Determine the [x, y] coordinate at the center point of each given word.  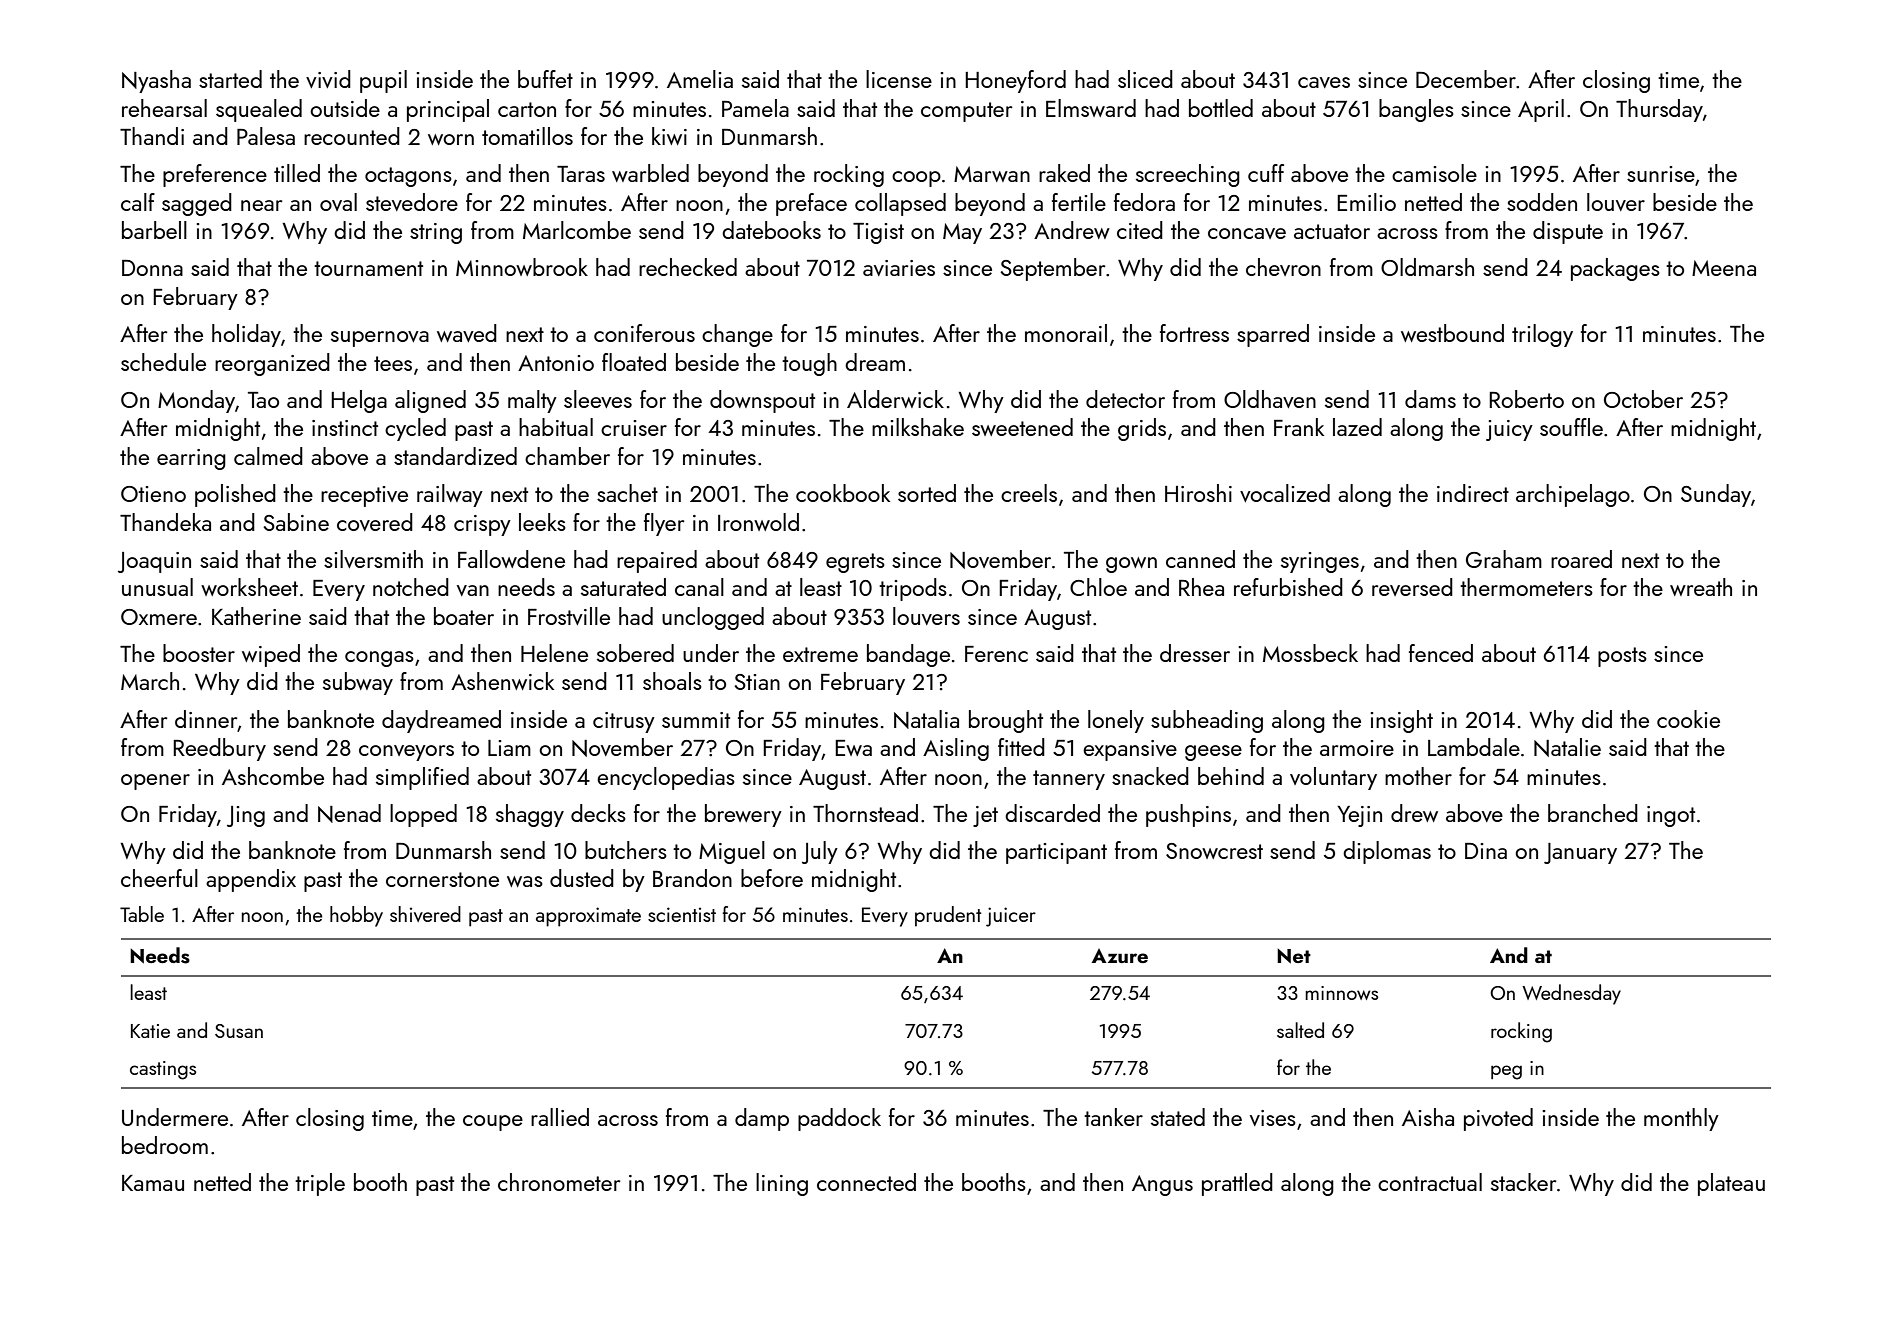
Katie [150, 1031]
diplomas [1387, 852]
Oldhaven [1270, 399]
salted [1300, 1030]
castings [163, 1070]
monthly [1681, 1119]
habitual [556, 427]
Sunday [1716, 495]
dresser [1195, 653]
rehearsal [164, 108]
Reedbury [219, 749]
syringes [1320, 562]
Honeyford [1015, 81]
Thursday [1659, 110]
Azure [1120, 956]
